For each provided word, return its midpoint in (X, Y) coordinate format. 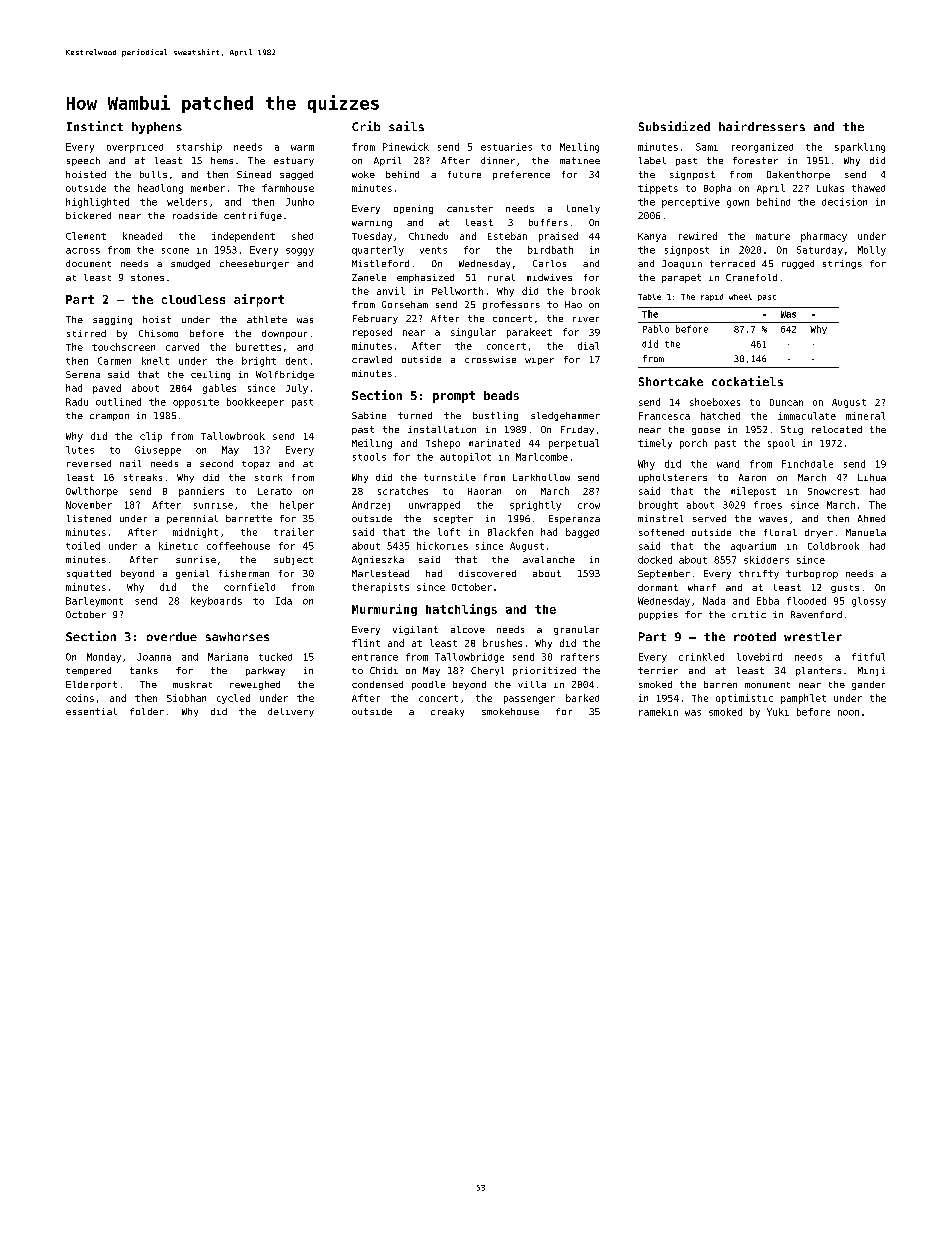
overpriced (135, 148)
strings (842, 264)
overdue (172, 636)
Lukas (830, 188)
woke (363, 174)
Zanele (369, 277)
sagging (112, 320)
